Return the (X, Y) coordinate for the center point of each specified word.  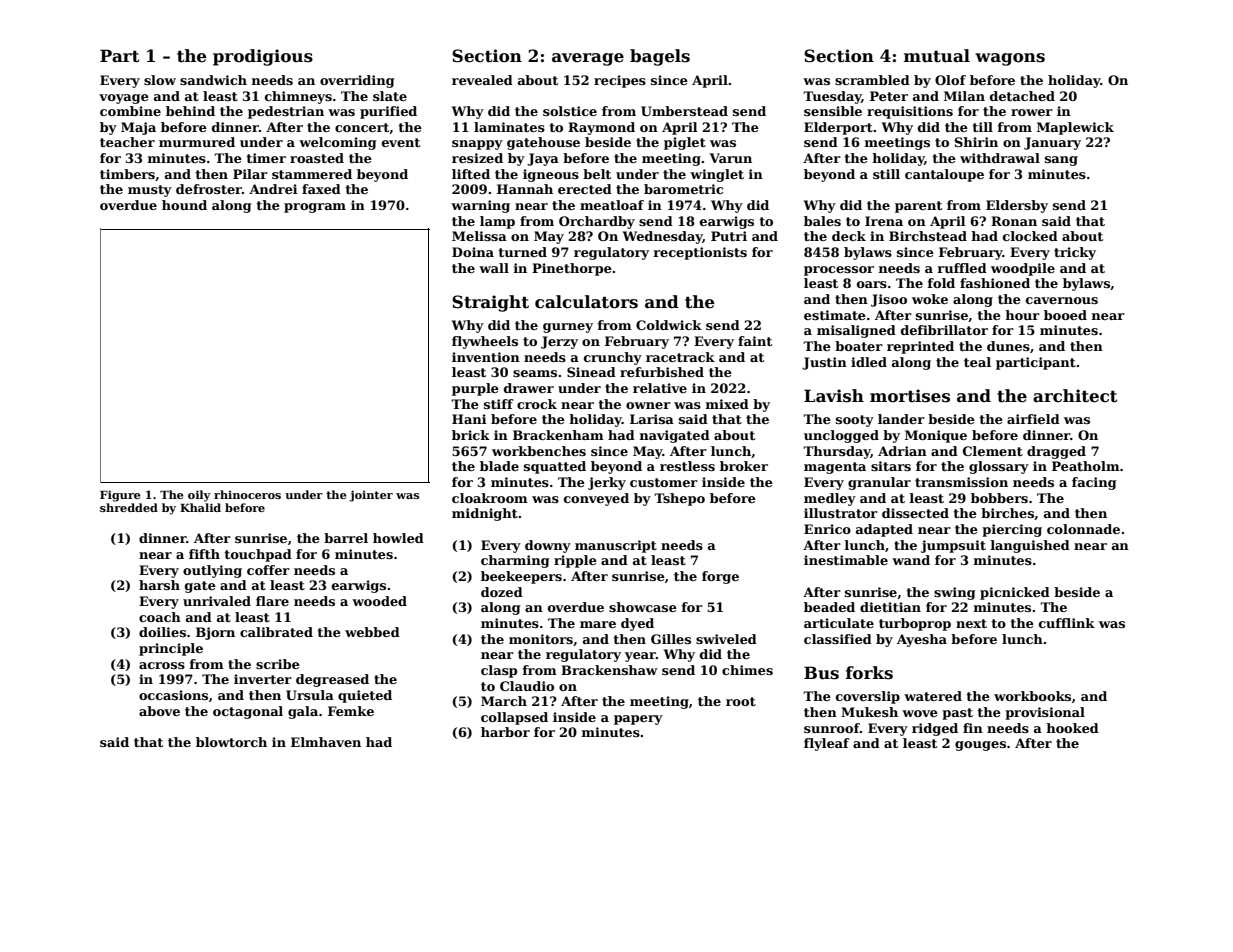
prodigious (263, 57)
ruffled (962, 268)
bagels (660, 57)
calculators (586, 302)
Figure (120, 496)
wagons (1010, 59)
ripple (575, 561)
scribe (278, 664)
